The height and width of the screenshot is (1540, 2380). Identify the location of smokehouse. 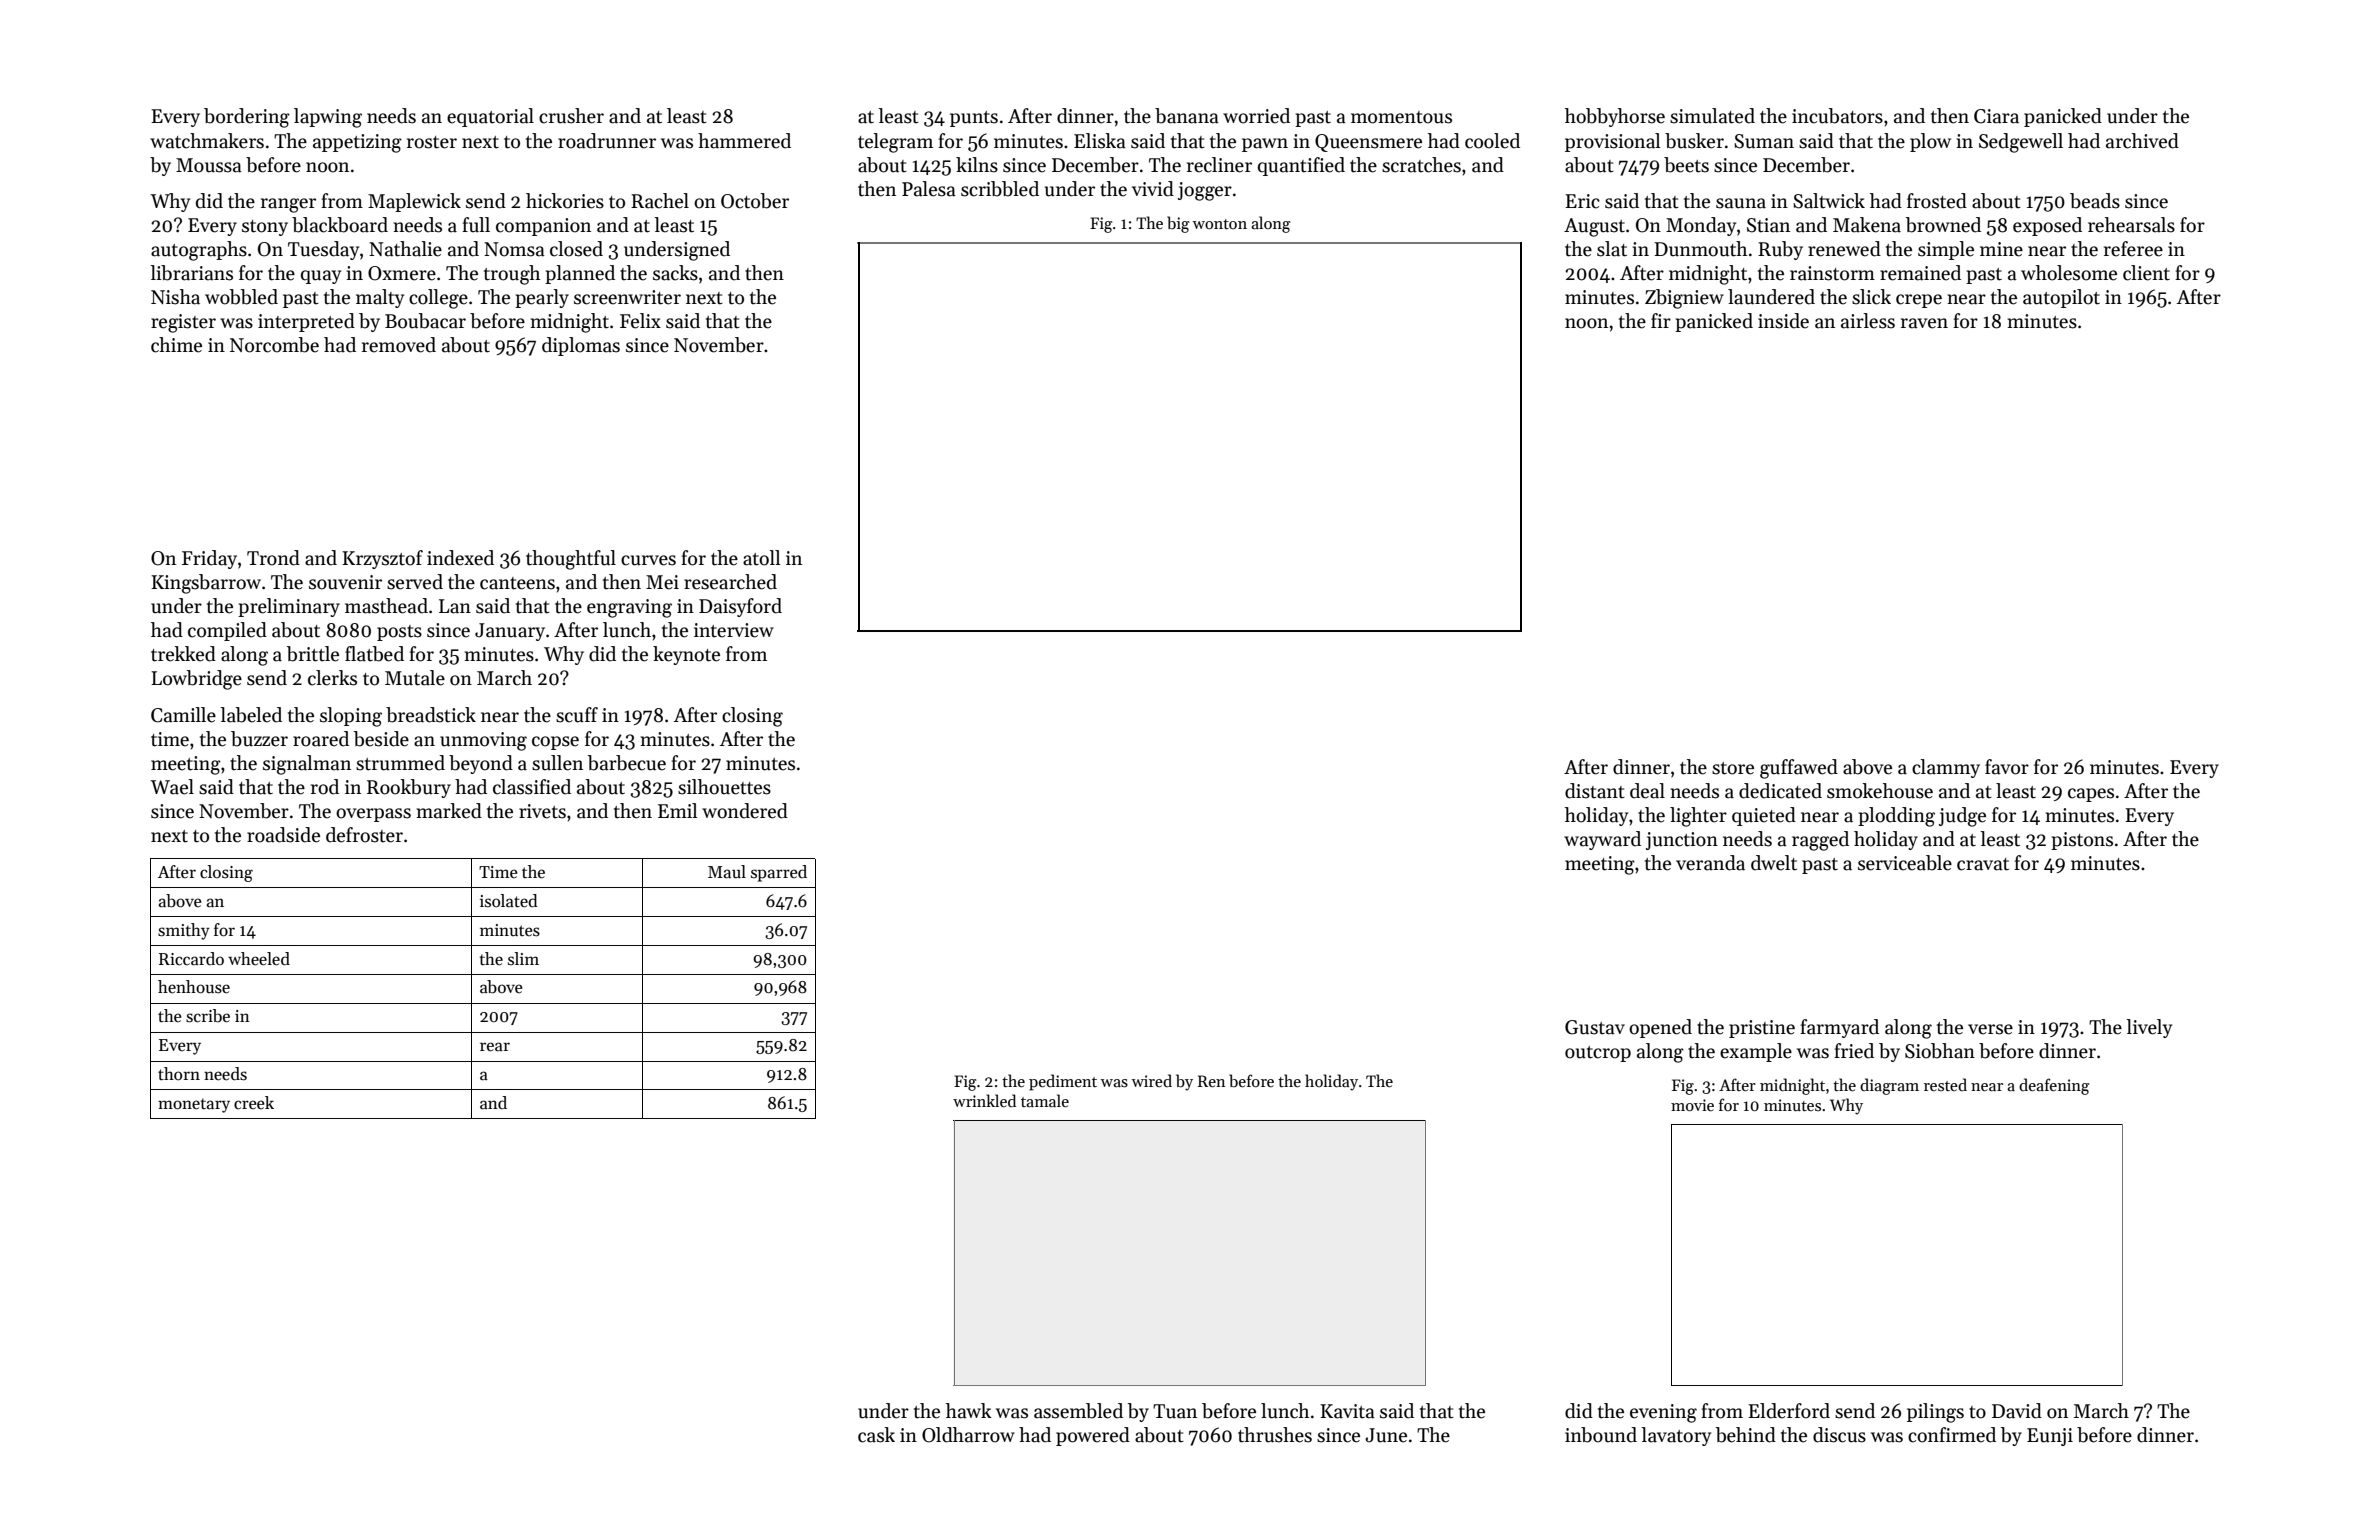
(1880, 791).
